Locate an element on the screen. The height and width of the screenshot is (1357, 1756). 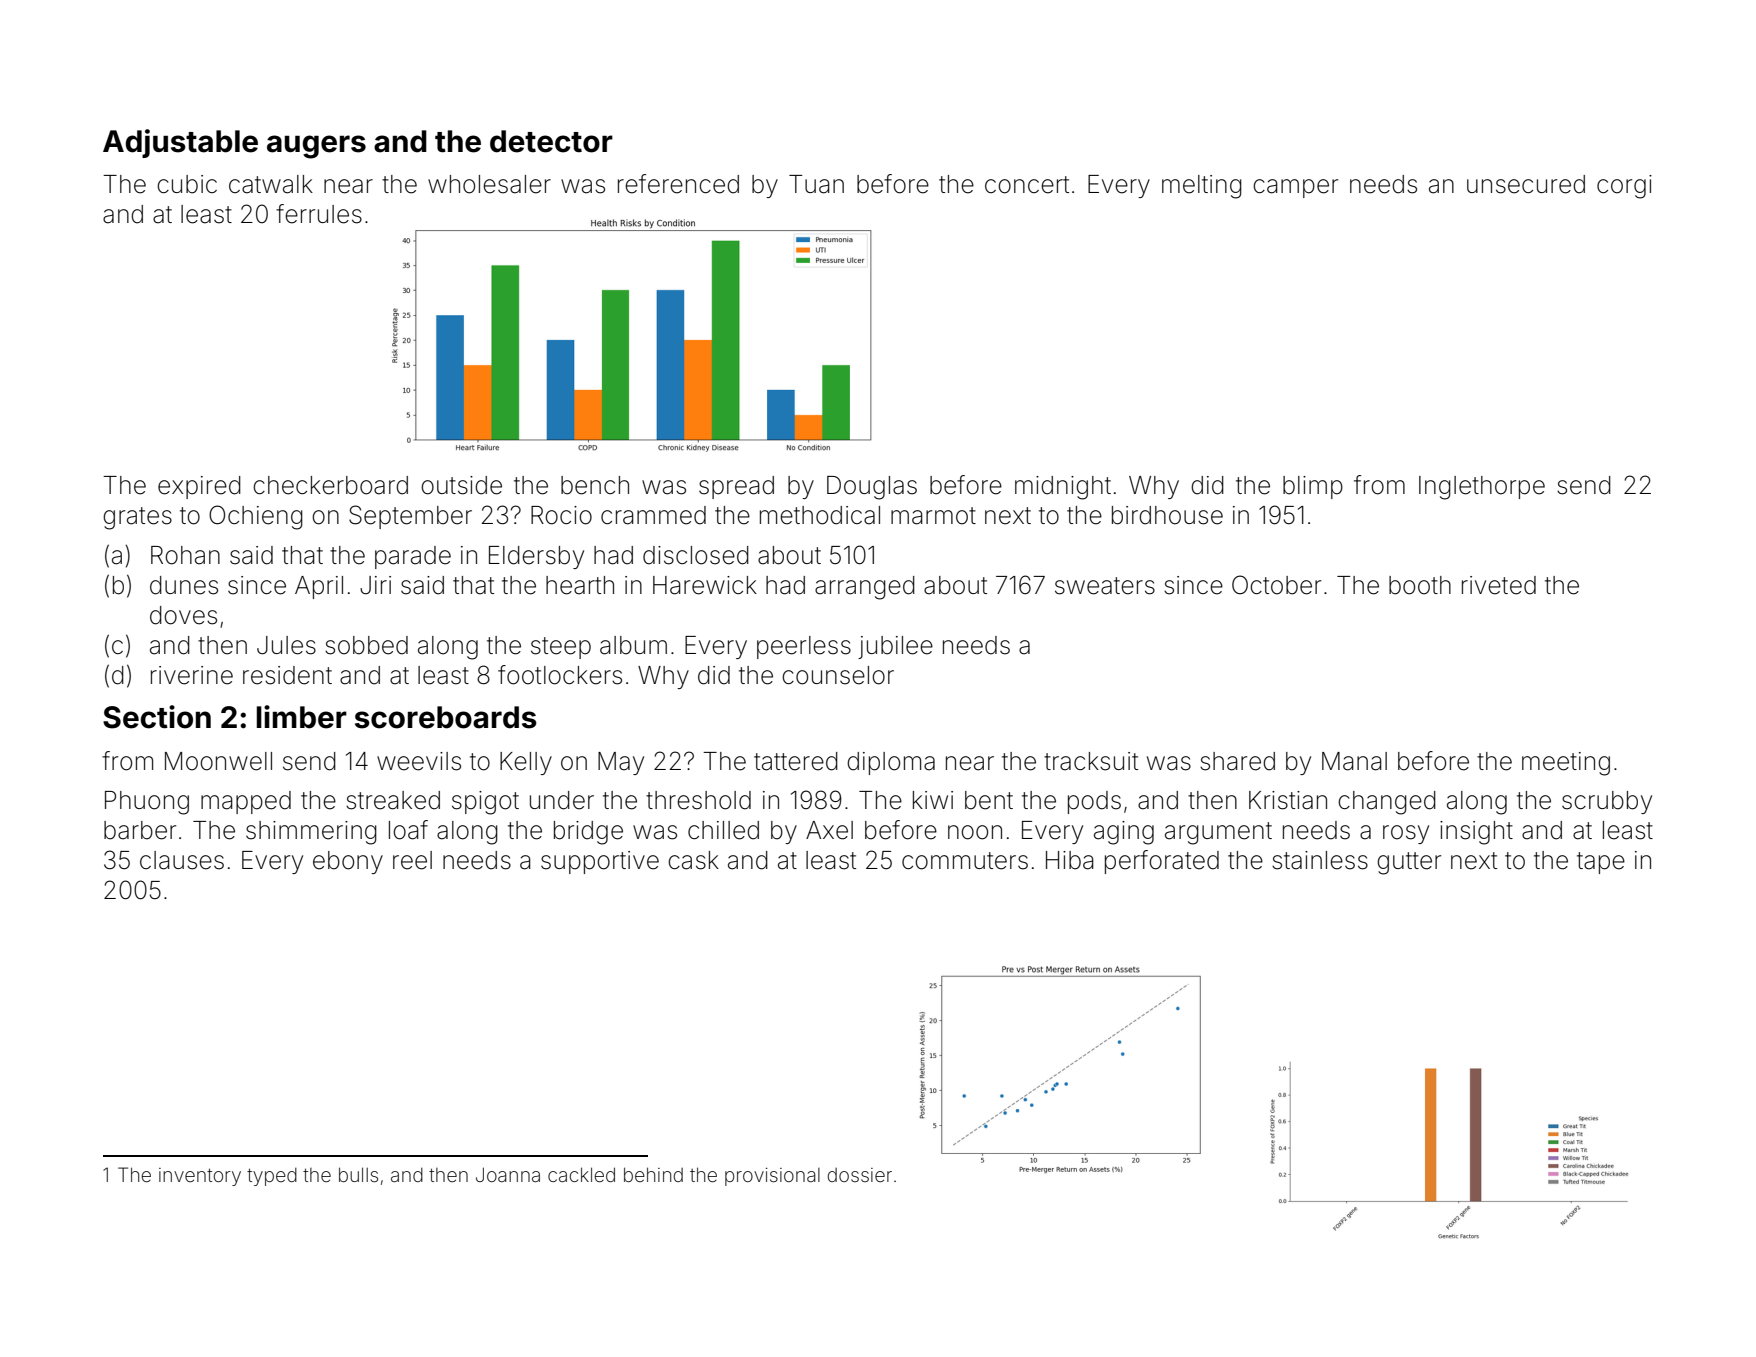
outside is located at coordinates (461, 485).
